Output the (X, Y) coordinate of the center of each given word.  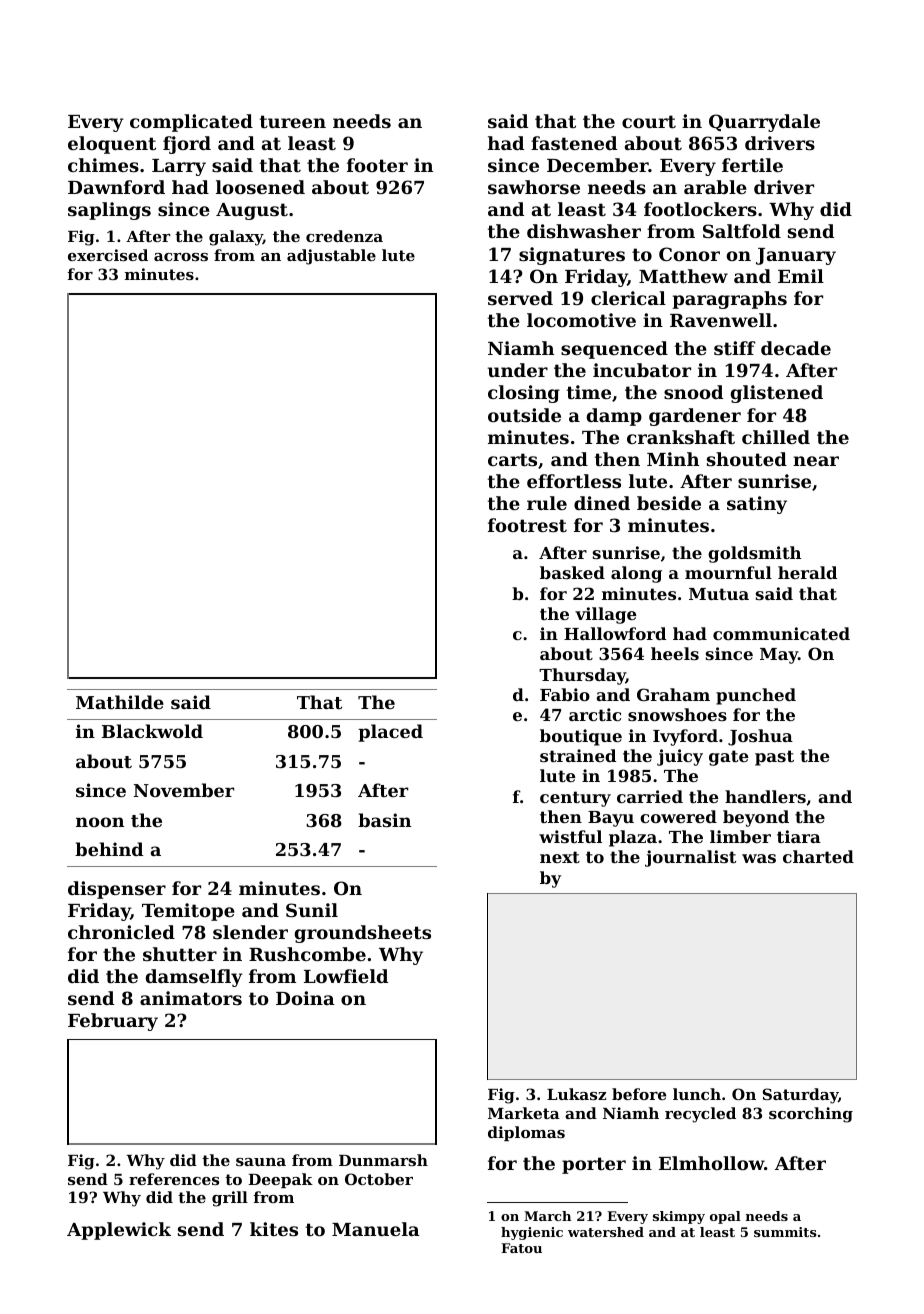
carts (512, 459)
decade (796, 348)
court (649, 121)
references (174, 1179)
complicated (191, 123)
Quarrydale (764, 123)
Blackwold (152, 731)
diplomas (526, 1133)
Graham (673, 694)
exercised (108, 255)
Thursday (582, 676)
